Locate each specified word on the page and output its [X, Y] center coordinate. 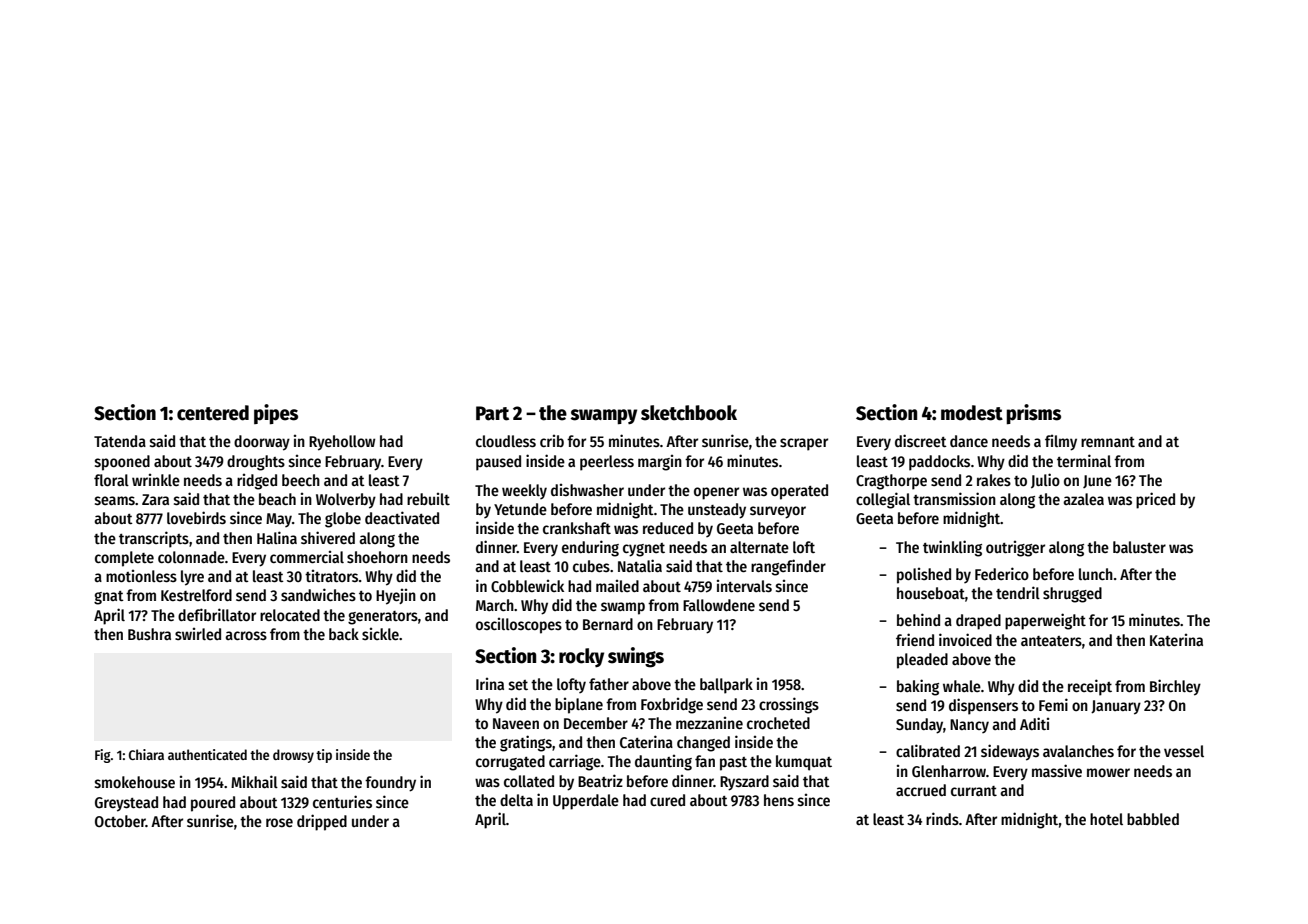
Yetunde [520, 509]
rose [279, 822]
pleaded [922, 661]
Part [492, 413]
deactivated [402, 517]
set [518, 685]
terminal [1084, 460]
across [246, 636]
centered [213, 413]
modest [972, 413]
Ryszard [744, 783]
